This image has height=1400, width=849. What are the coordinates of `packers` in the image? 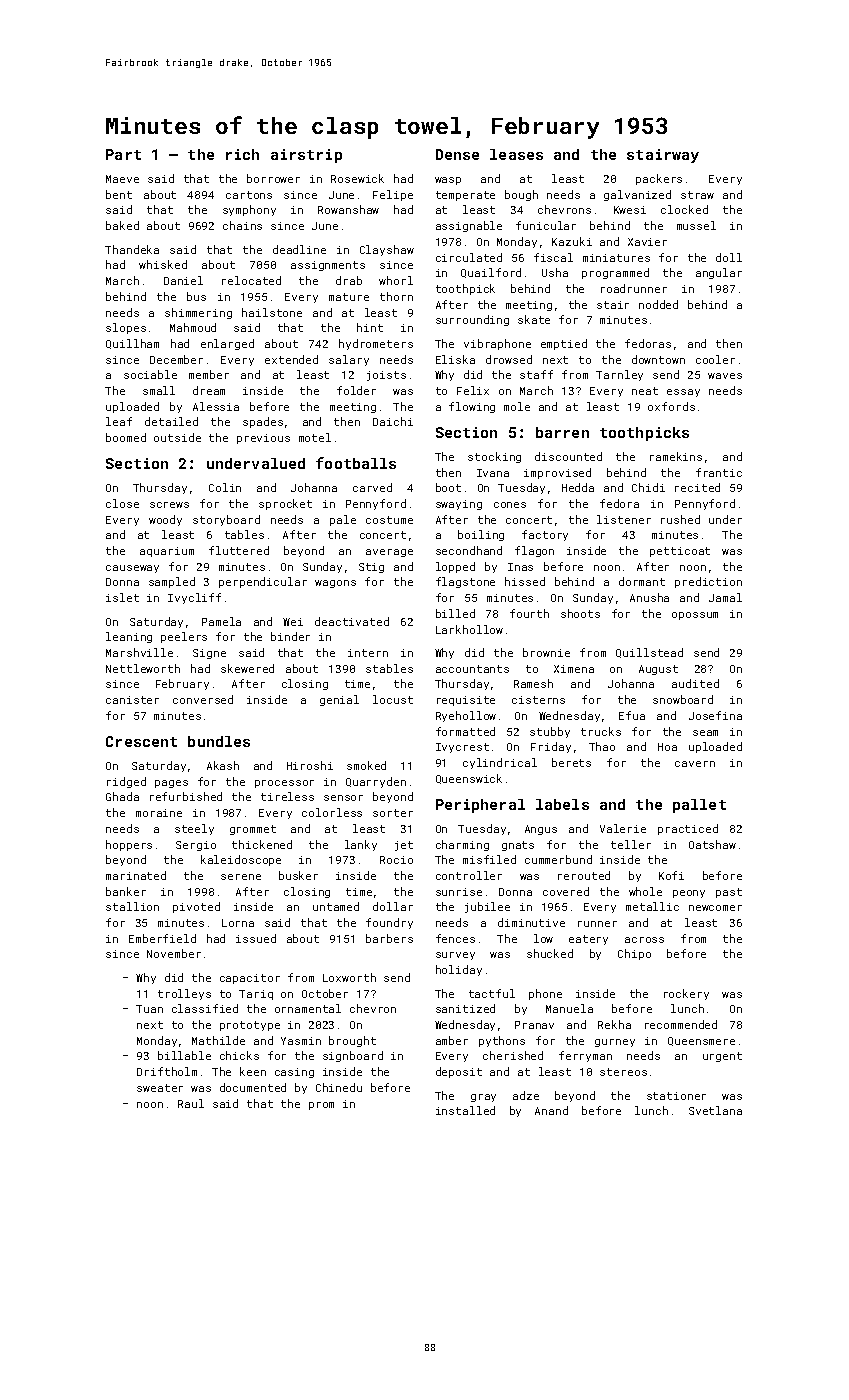 It's located at (659, 179).
